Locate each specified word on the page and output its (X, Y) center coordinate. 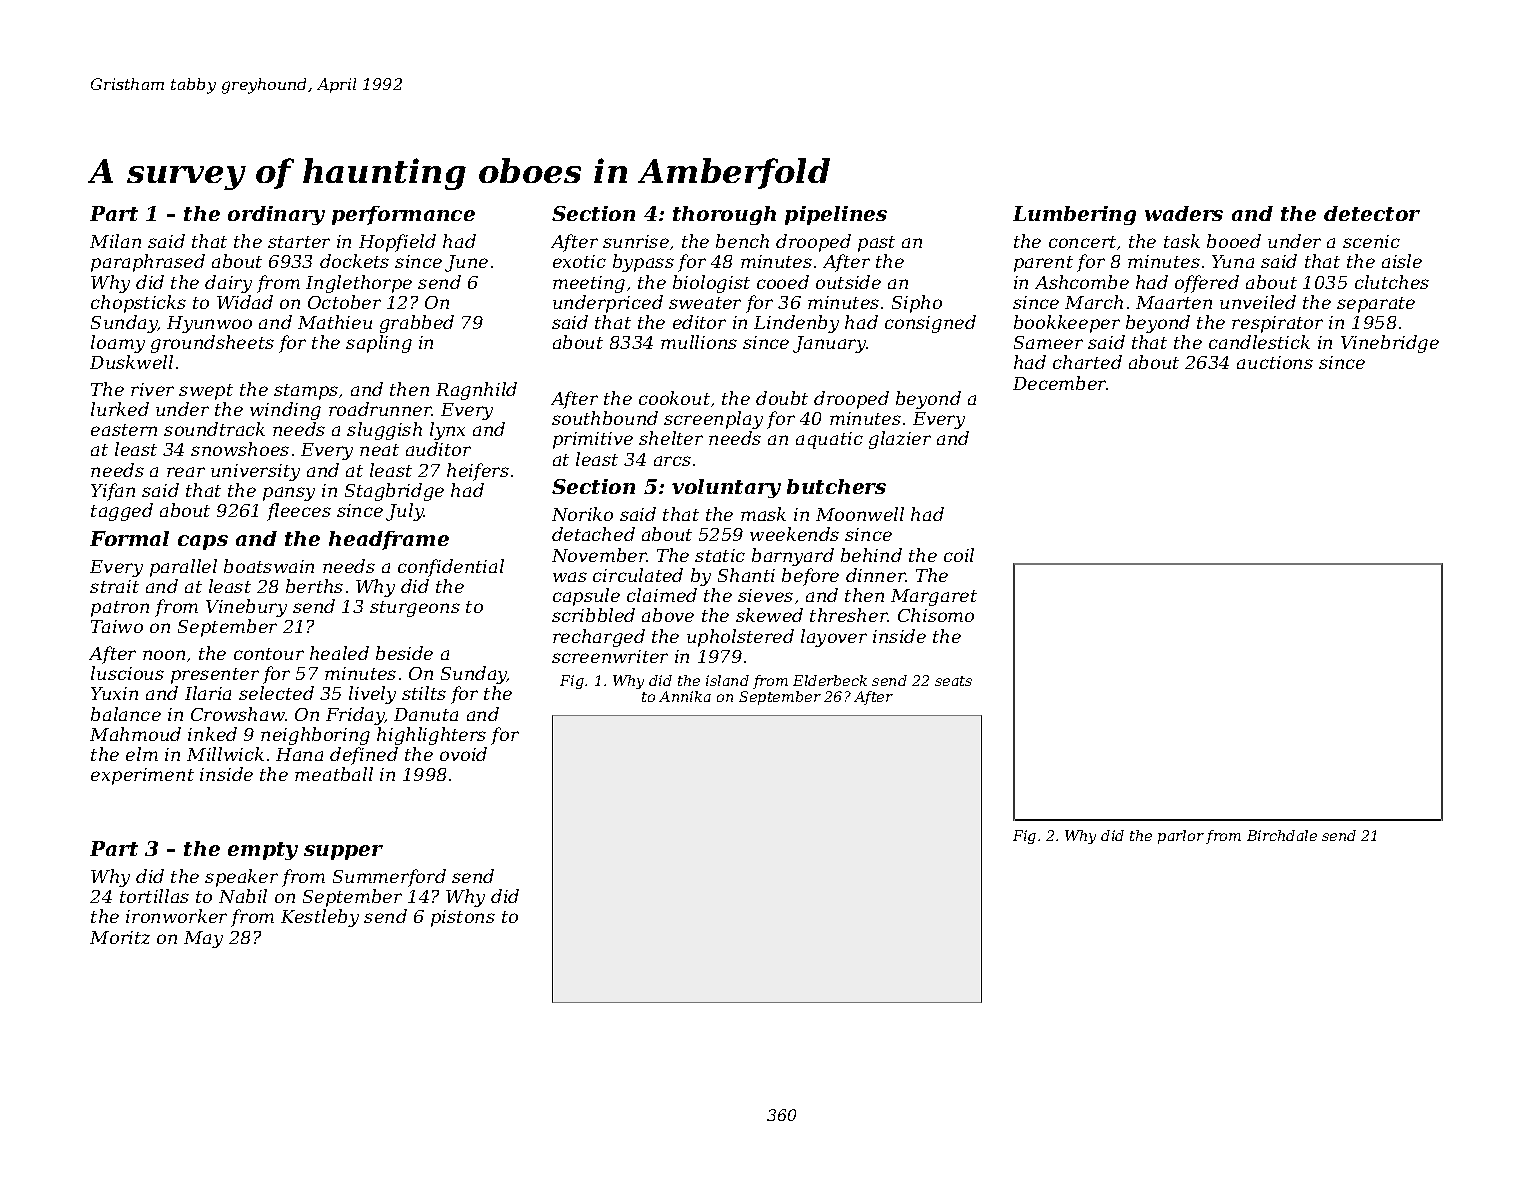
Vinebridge (1390, 344)
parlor (1181, 837)
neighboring (315, 736)
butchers (836, 486)
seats (953, 681)
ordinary (276, 215)
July (405, 512)
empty (263, 851)
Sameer (1048, 342)
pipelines (836, 215)
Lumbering (1074, 215)
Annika (685, 696)
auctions (1275, 362)
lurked (120, 409)
